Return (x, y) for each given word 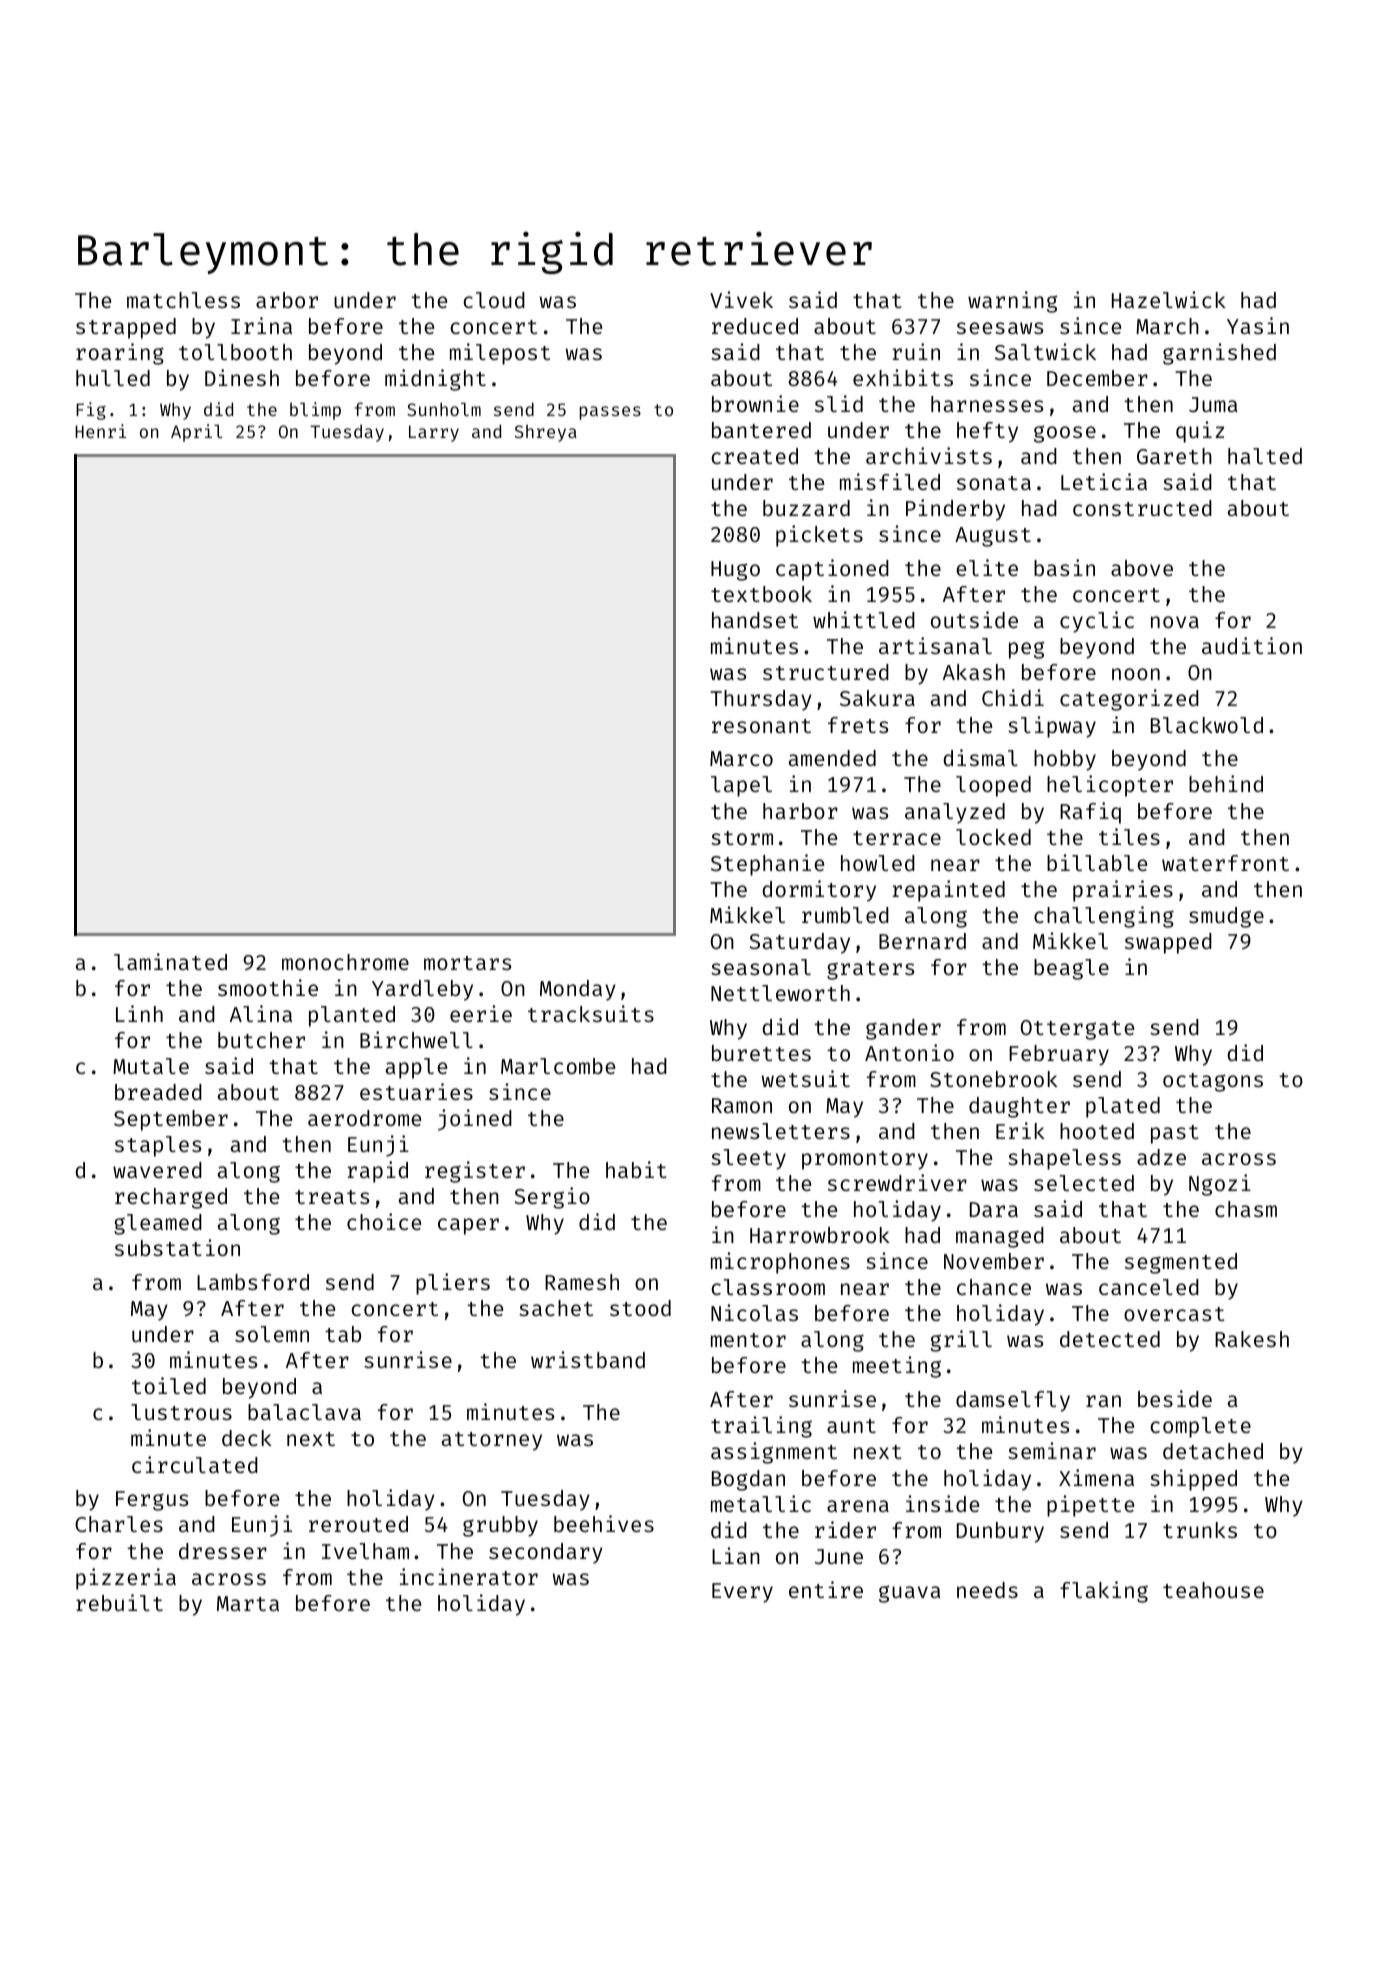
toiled (169, 1385)
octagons (1213, 1082)
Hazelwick (1169, 299)
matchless (183, 300)
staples (158, 1146)
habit (636, 1169)
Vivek (741, 299)
